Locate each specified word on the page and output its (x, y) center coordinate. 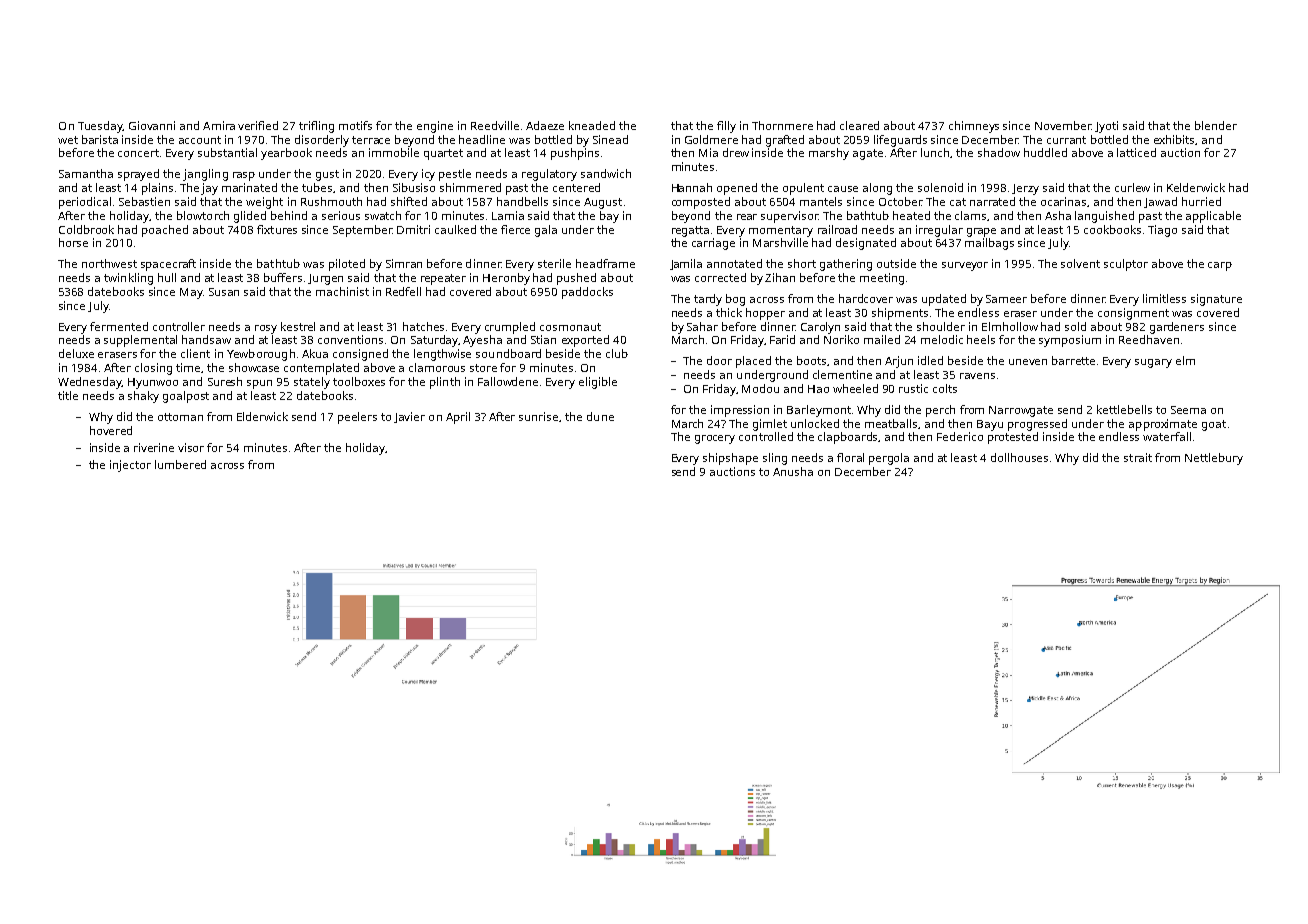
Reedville (495, 125)
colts (945, 388)
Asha (1058, 215)
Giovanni (152, 125)
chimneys (974, 127)
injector (130, 466)
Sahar (702, 326)
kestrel (298, 326)
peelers (357, 418)
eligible (598, 383)
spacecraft (168, 265)
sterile (554, 263)
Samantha (86, 173)
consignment (1133, 314)
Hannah (692, 187)
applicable (1213, 217)
